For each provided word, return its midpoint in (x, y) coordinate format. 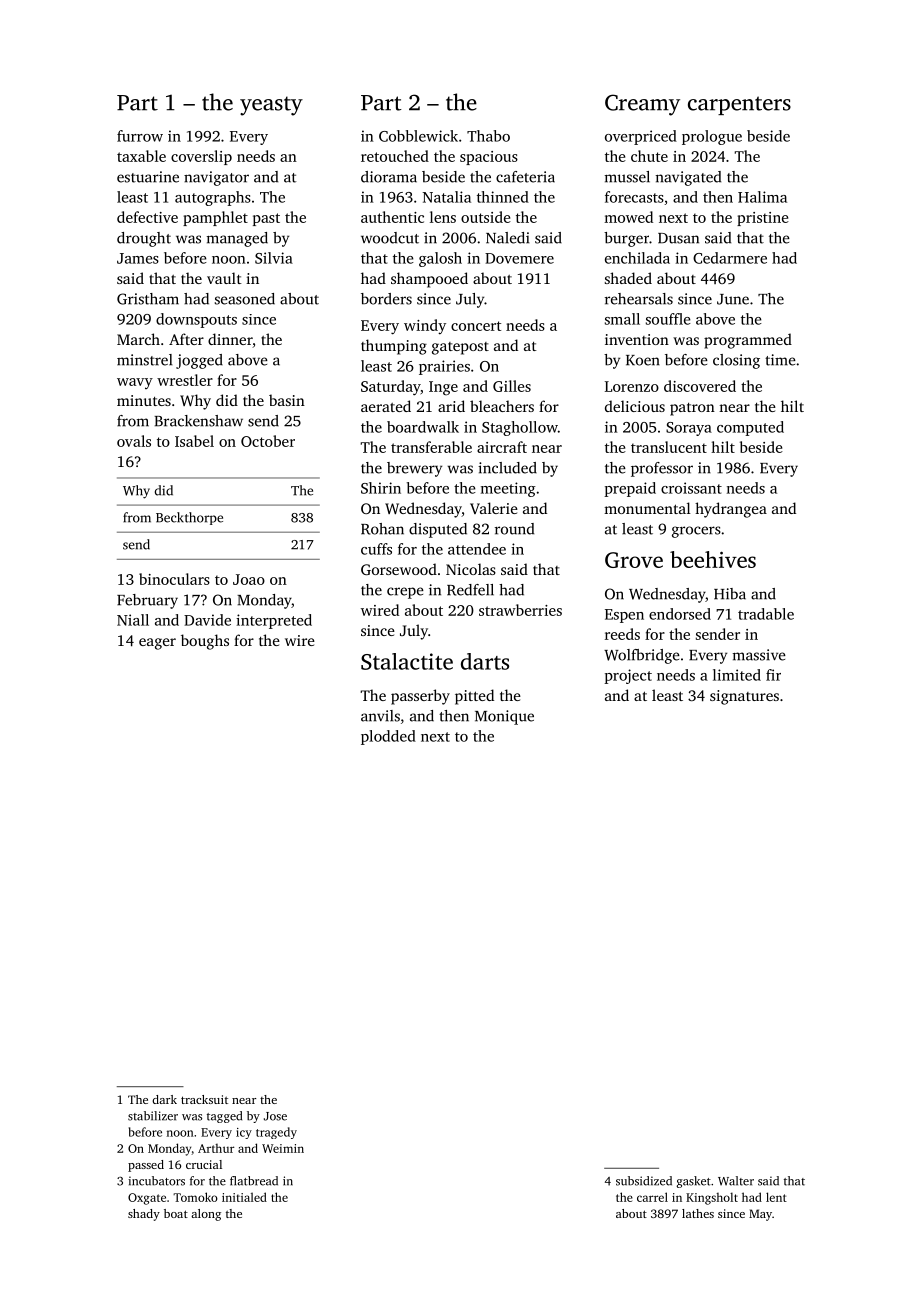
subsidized (644, 1181)
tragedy (276, 1133)
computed (750, 428)
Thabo (488, 136)
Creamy (642, 105)
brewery (414, 469)
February (147, 601)
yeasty (271, 106)
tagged (224, 1117)
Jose (275, 1116)
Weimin (283, 1148)
